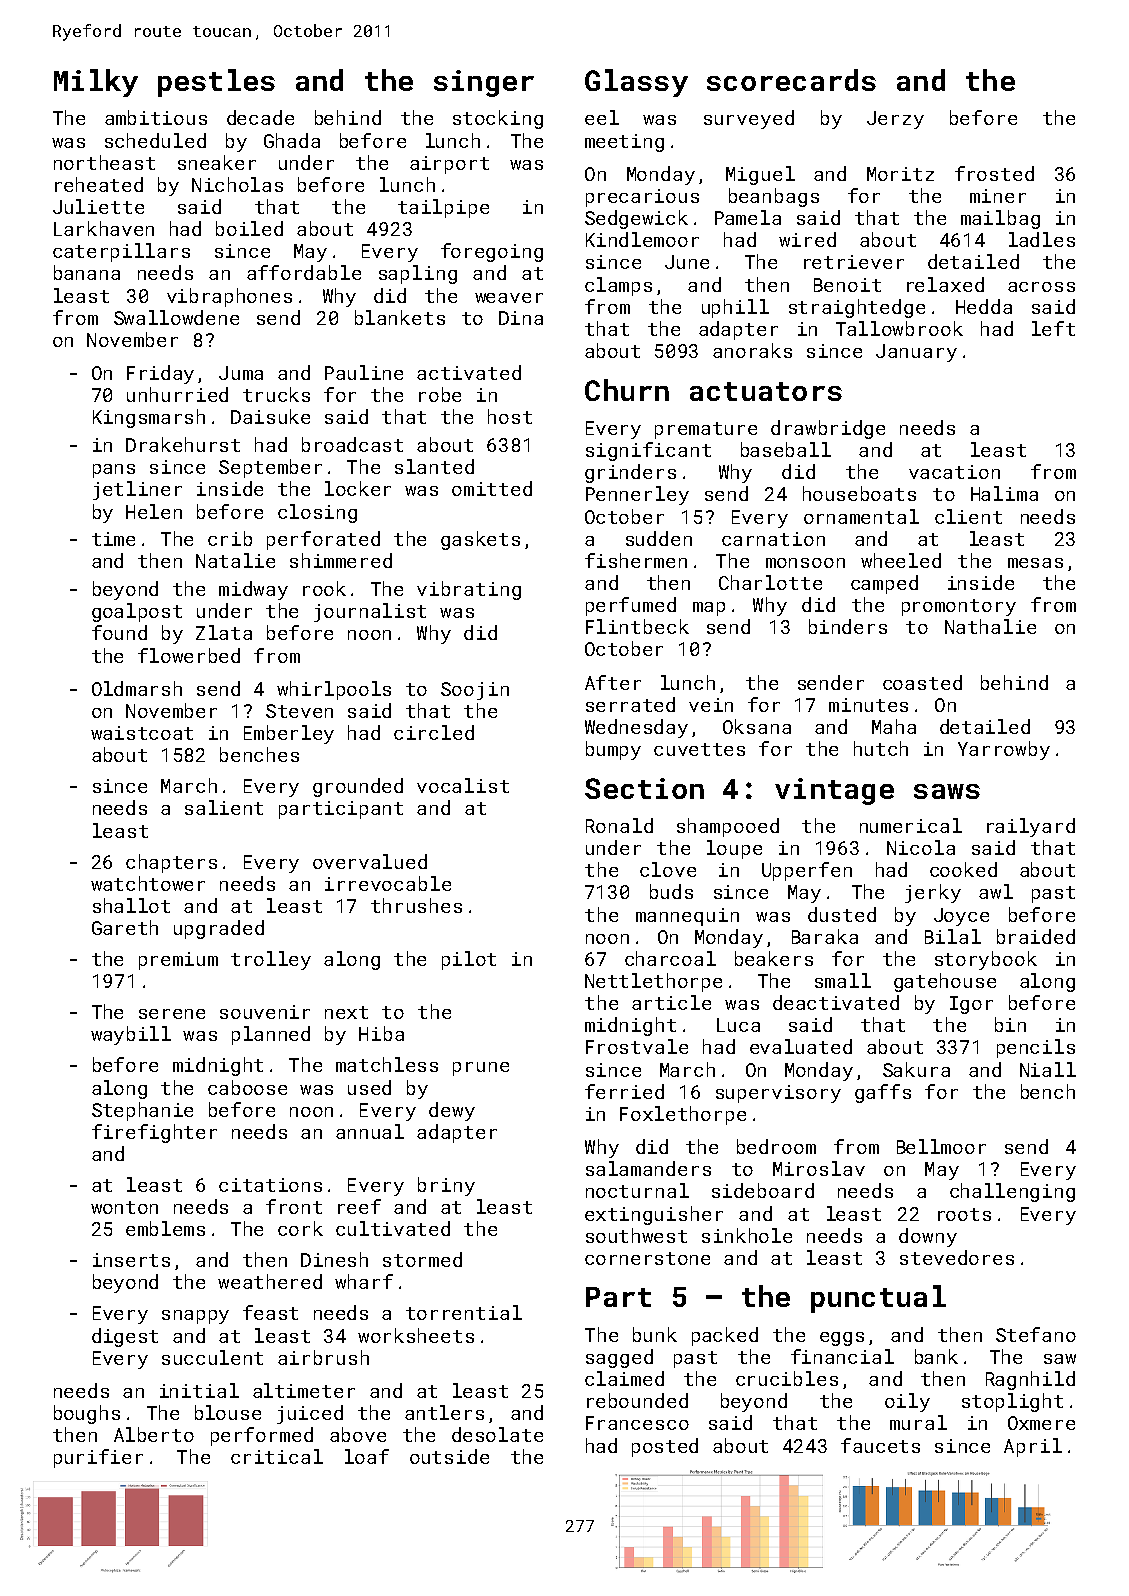  Describe the element at coordinates (854, 262) in the screenshot. I see `retriever` at that location.
